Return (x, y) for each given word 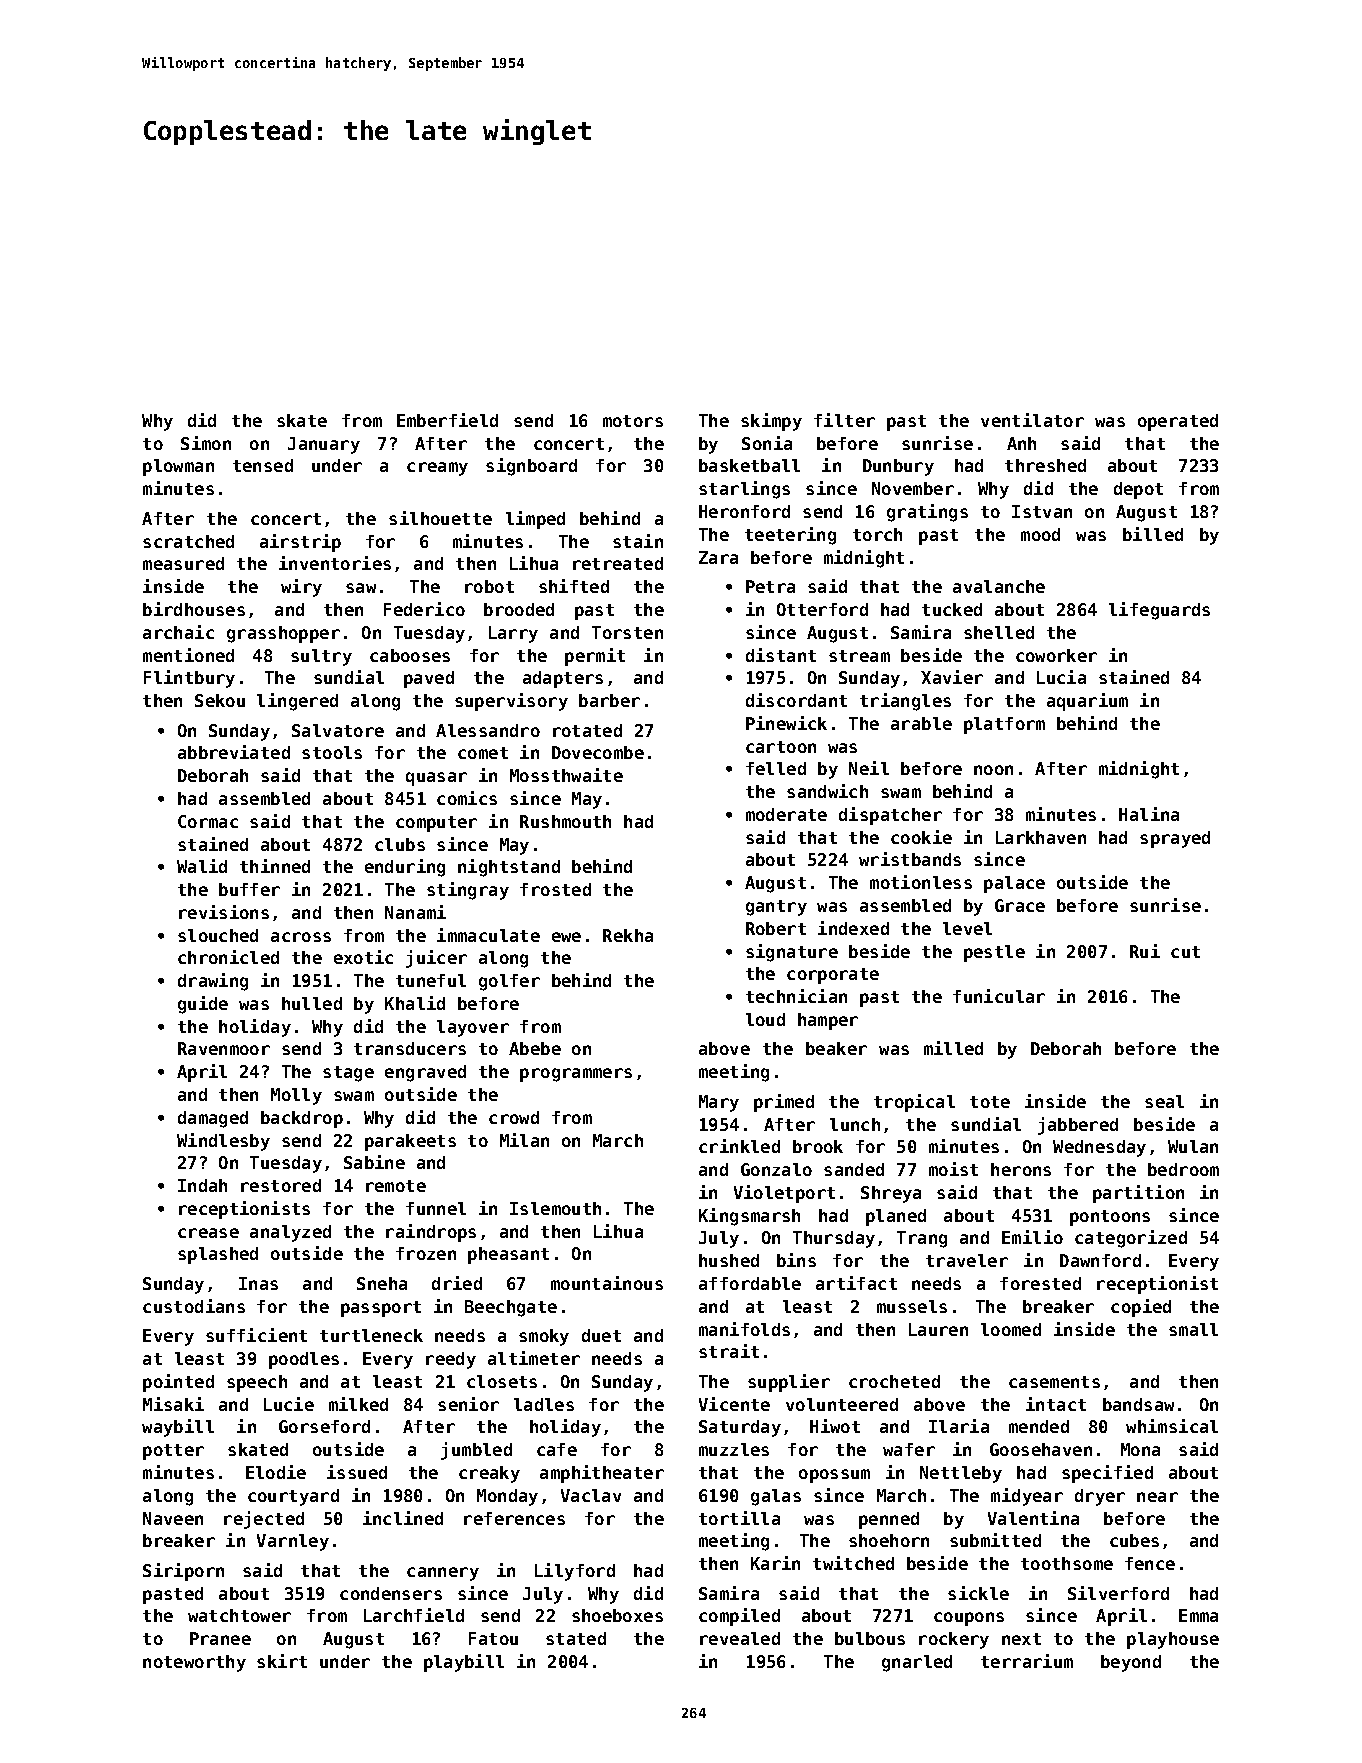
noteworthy (194, 1663)
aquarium (1087, 702)
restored (281, 1185)
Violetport (784, 1194)
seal (1164, 1101)
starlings (744, 490)
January (324, 445)
